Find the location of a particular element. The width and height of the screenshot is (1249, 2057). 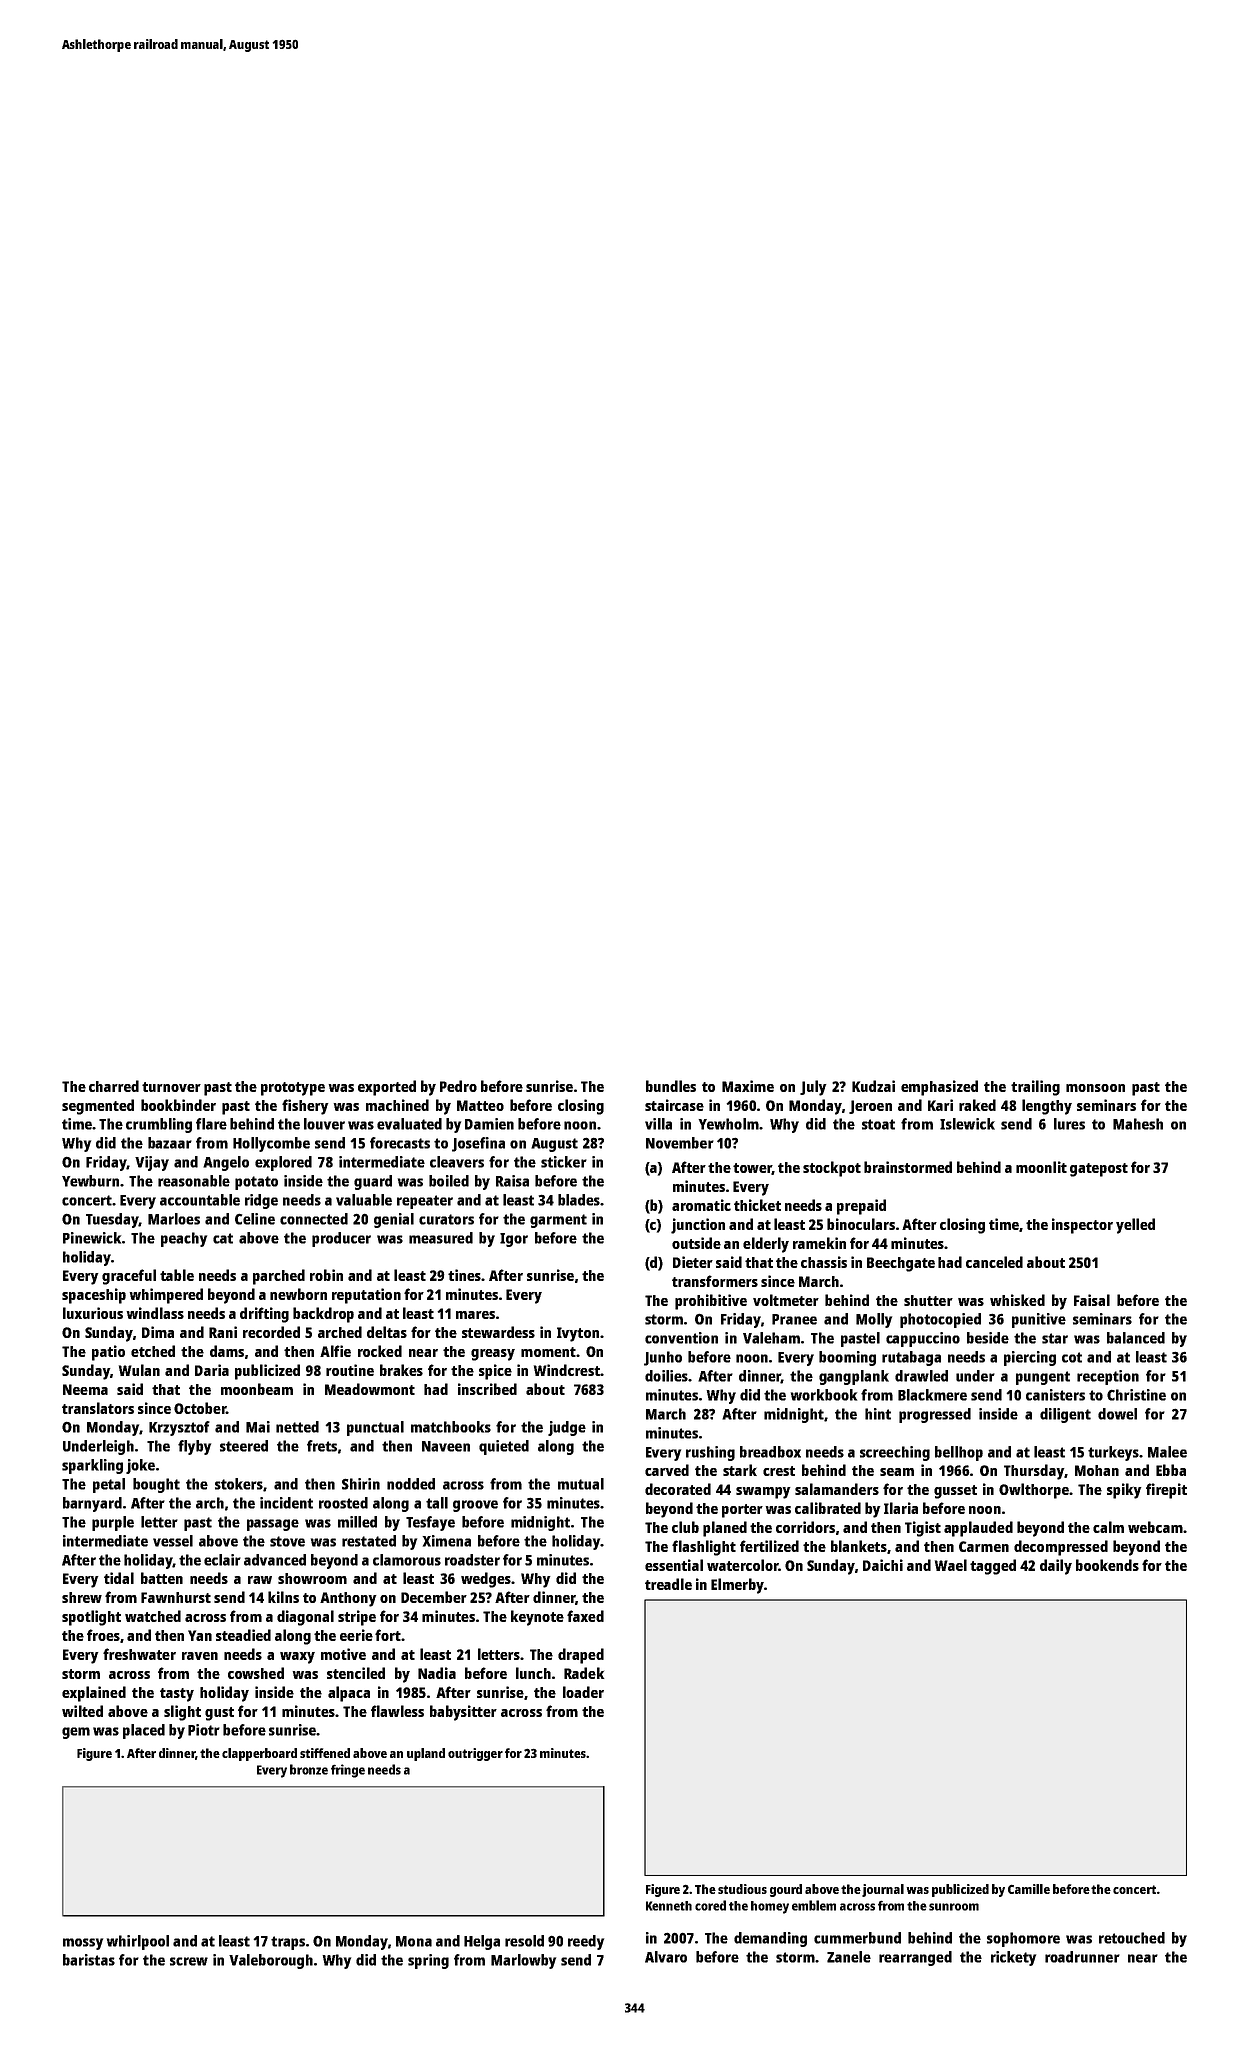

calm is located at coordinates (1108, 1527).
